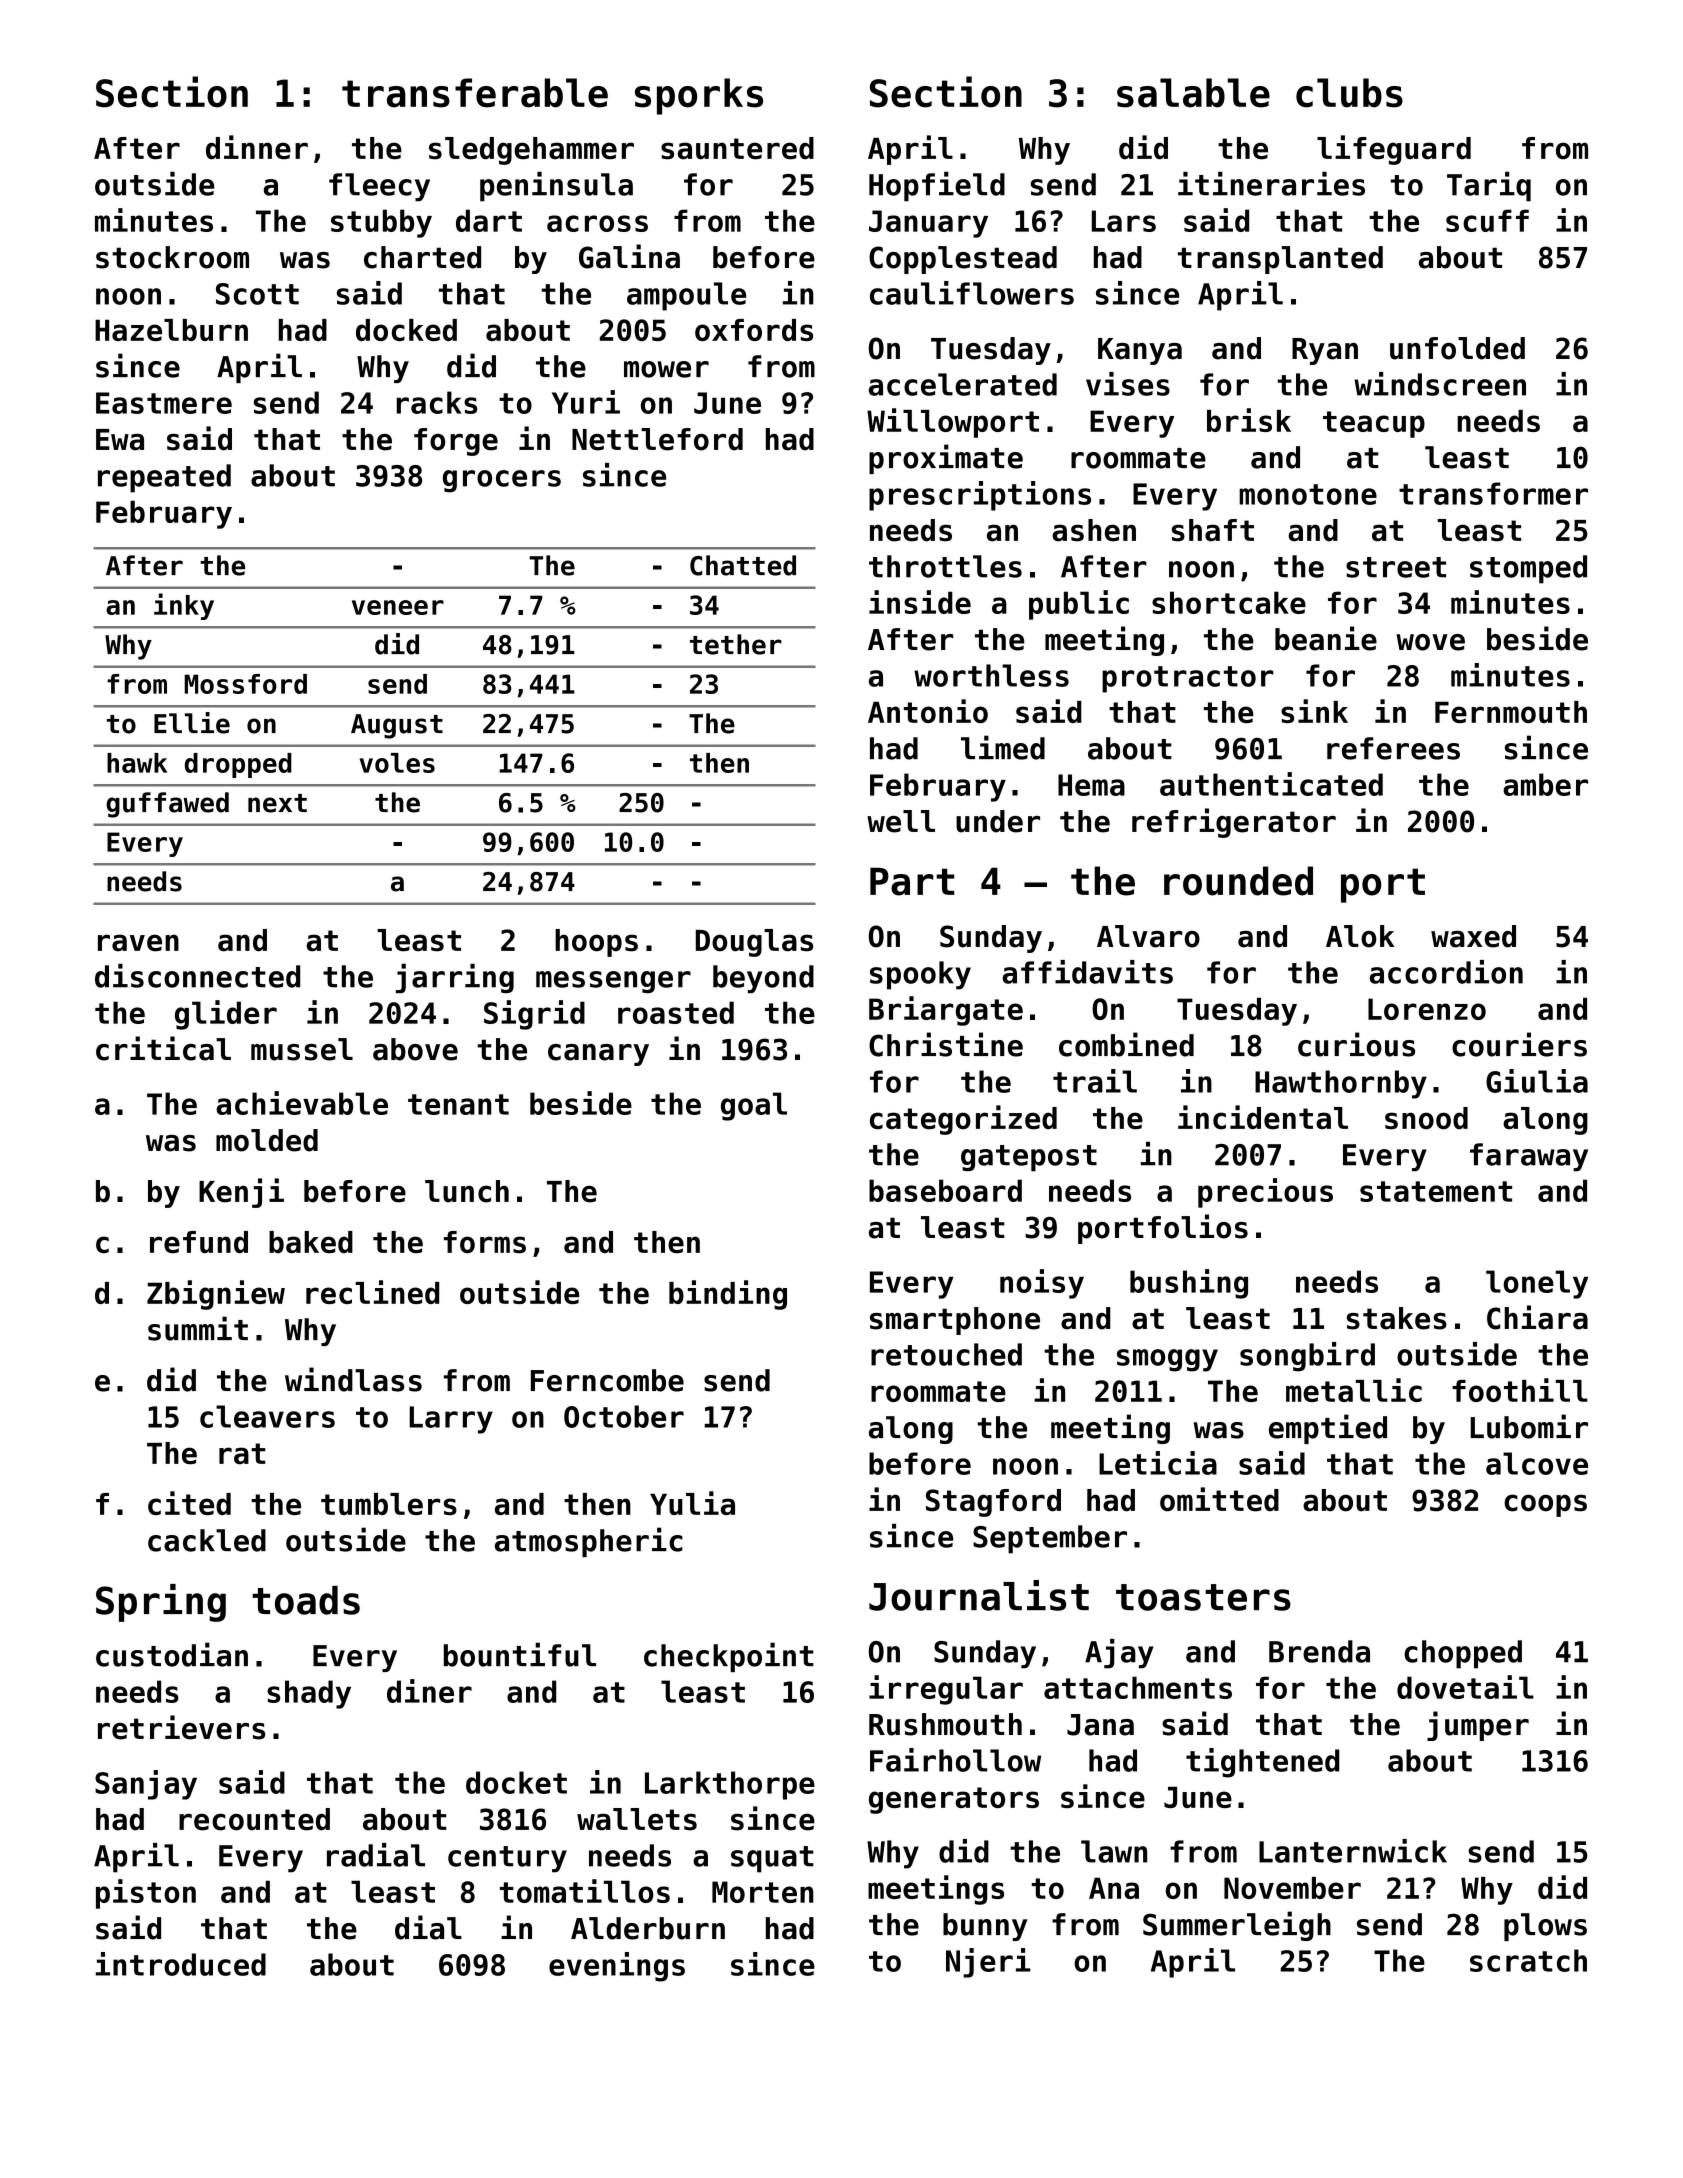  What do you see at coordinates (485, 1242) in the page?
I see `forms` at bounding box center [485, 1242].
